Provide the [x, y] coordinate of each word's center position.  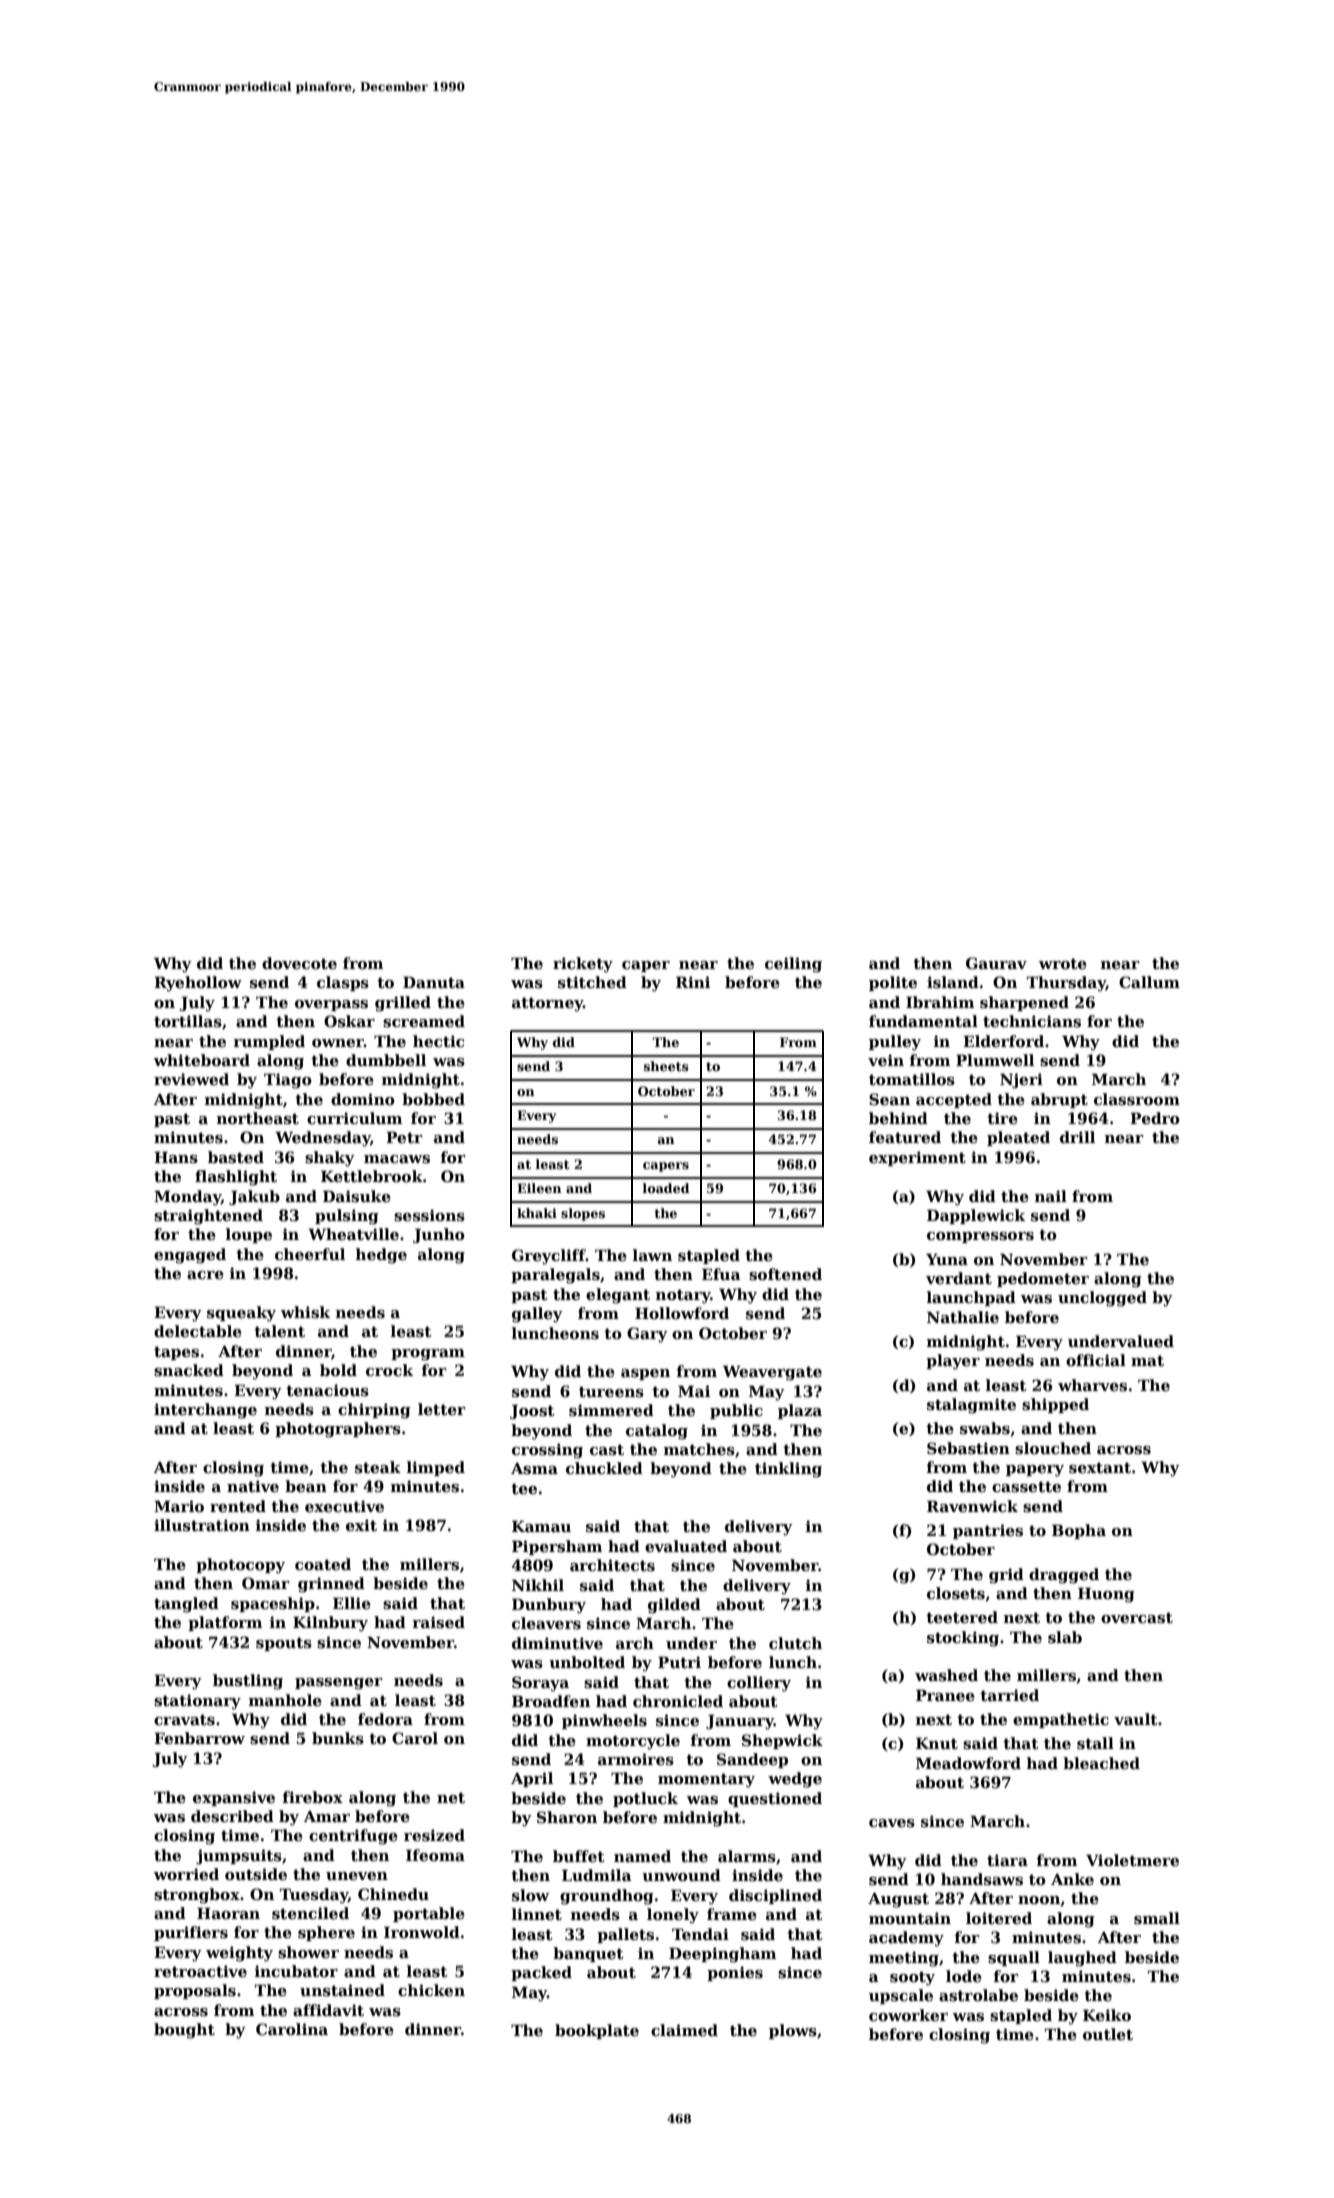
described [232, 1816]
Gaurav [996, 963]
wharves [1092, 1385]
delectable [198, 1331]
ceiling [793, 965]
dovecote [299, 963]
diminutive [557, 1643]
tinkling [788, 1470]
